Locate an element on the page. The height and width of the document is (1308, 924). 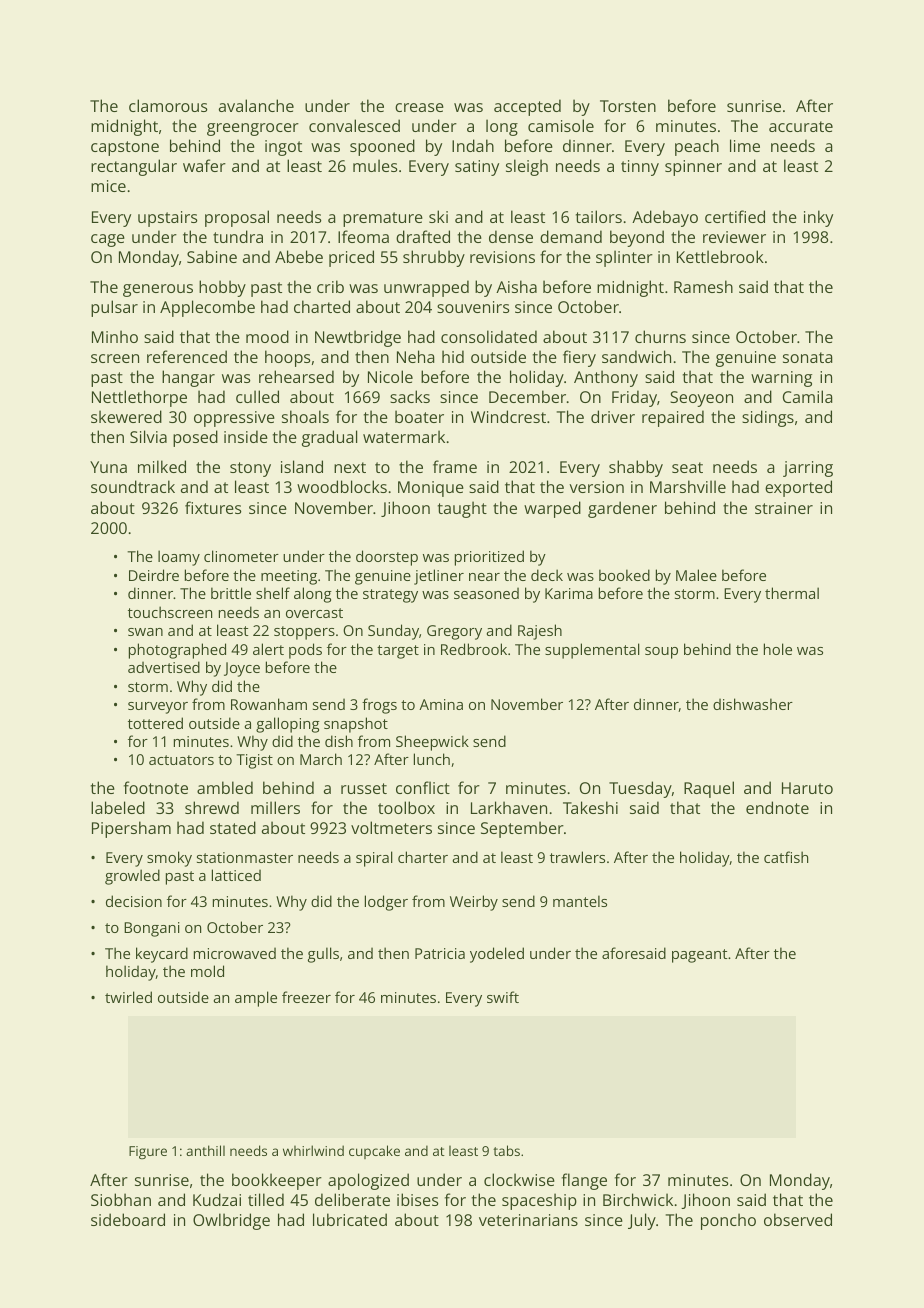
camisole is located at coordinates (561, 125).
